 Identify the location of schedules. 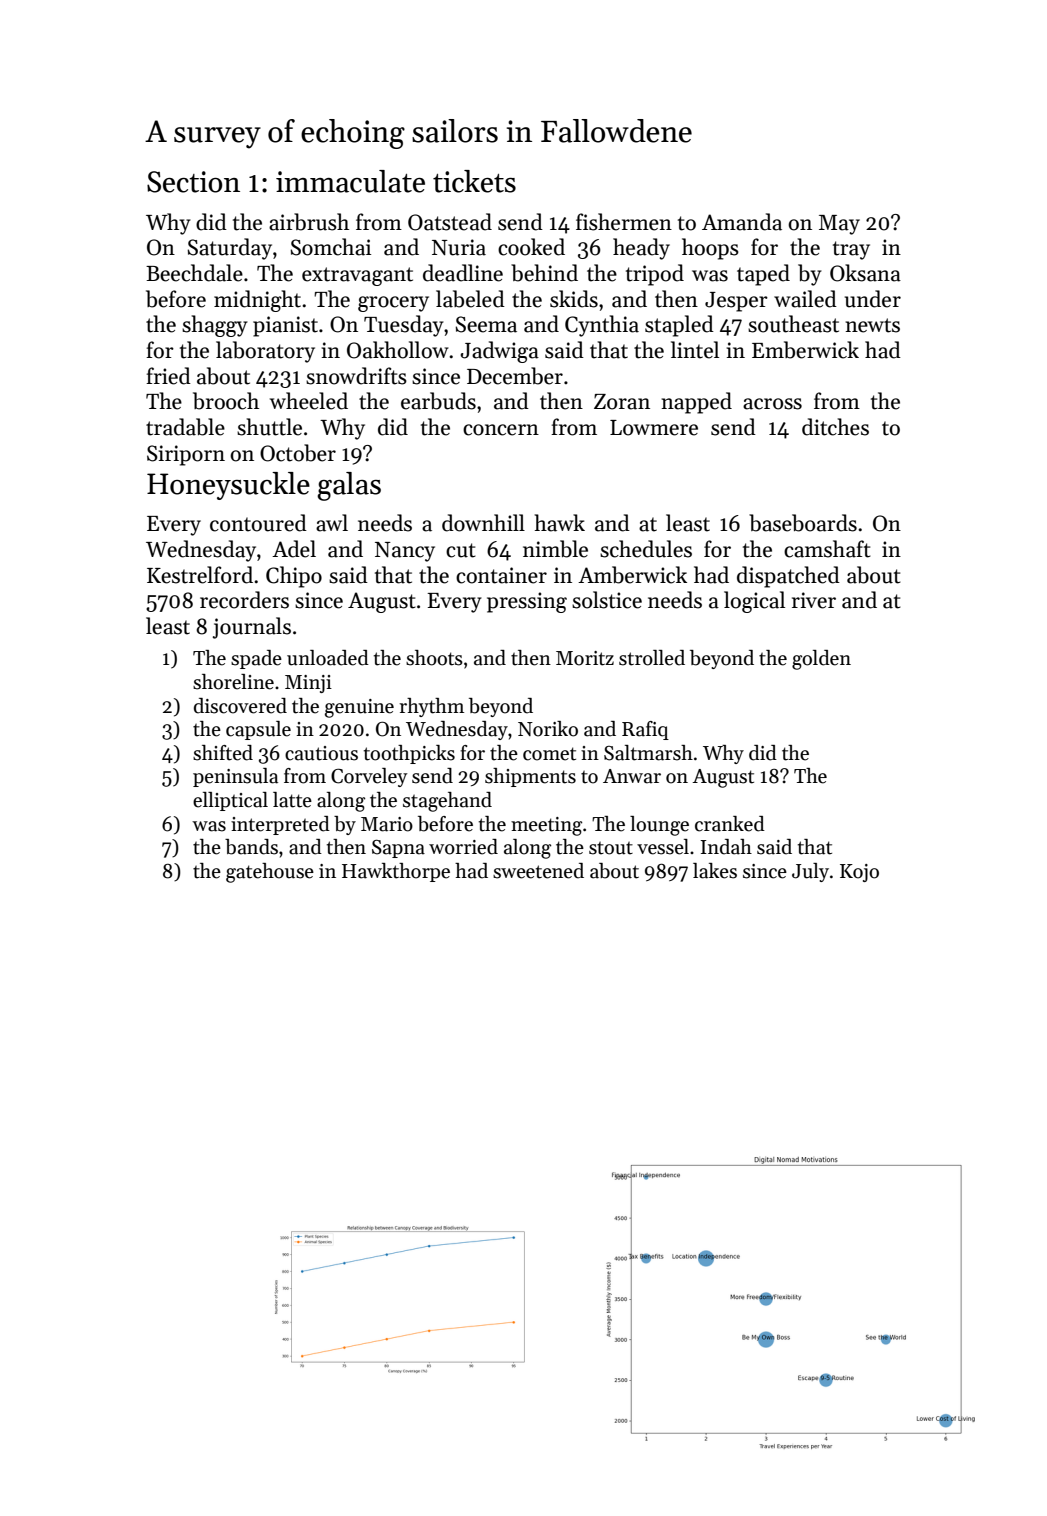
(646, 549).
